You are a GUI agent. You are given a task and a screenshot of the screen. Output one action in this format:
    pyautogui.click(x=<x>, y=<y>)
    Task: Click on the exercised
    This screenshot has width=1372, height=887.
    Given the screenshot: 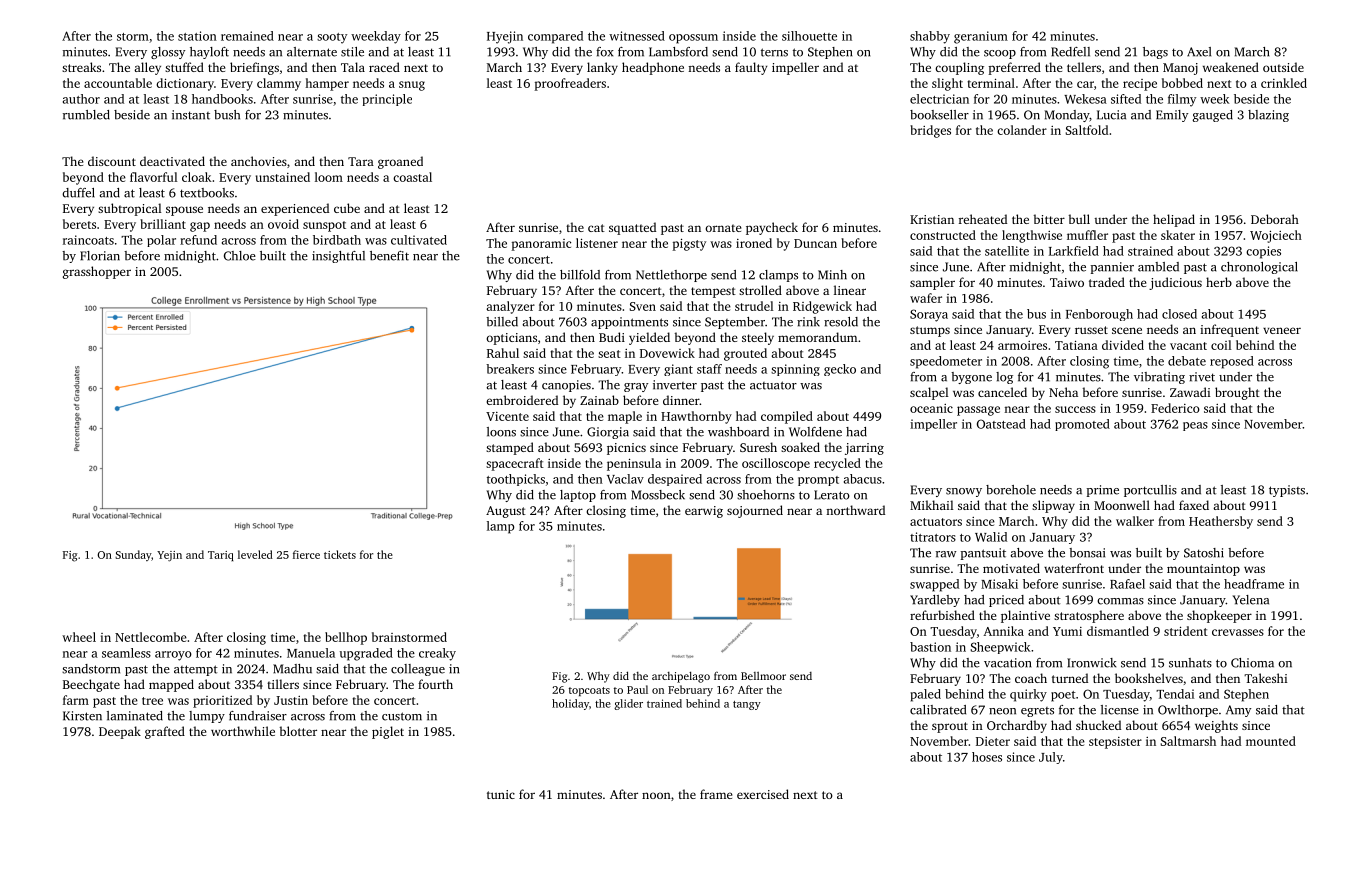 What is the action you would take?
    pyautogui.click(x=763, y=794)
